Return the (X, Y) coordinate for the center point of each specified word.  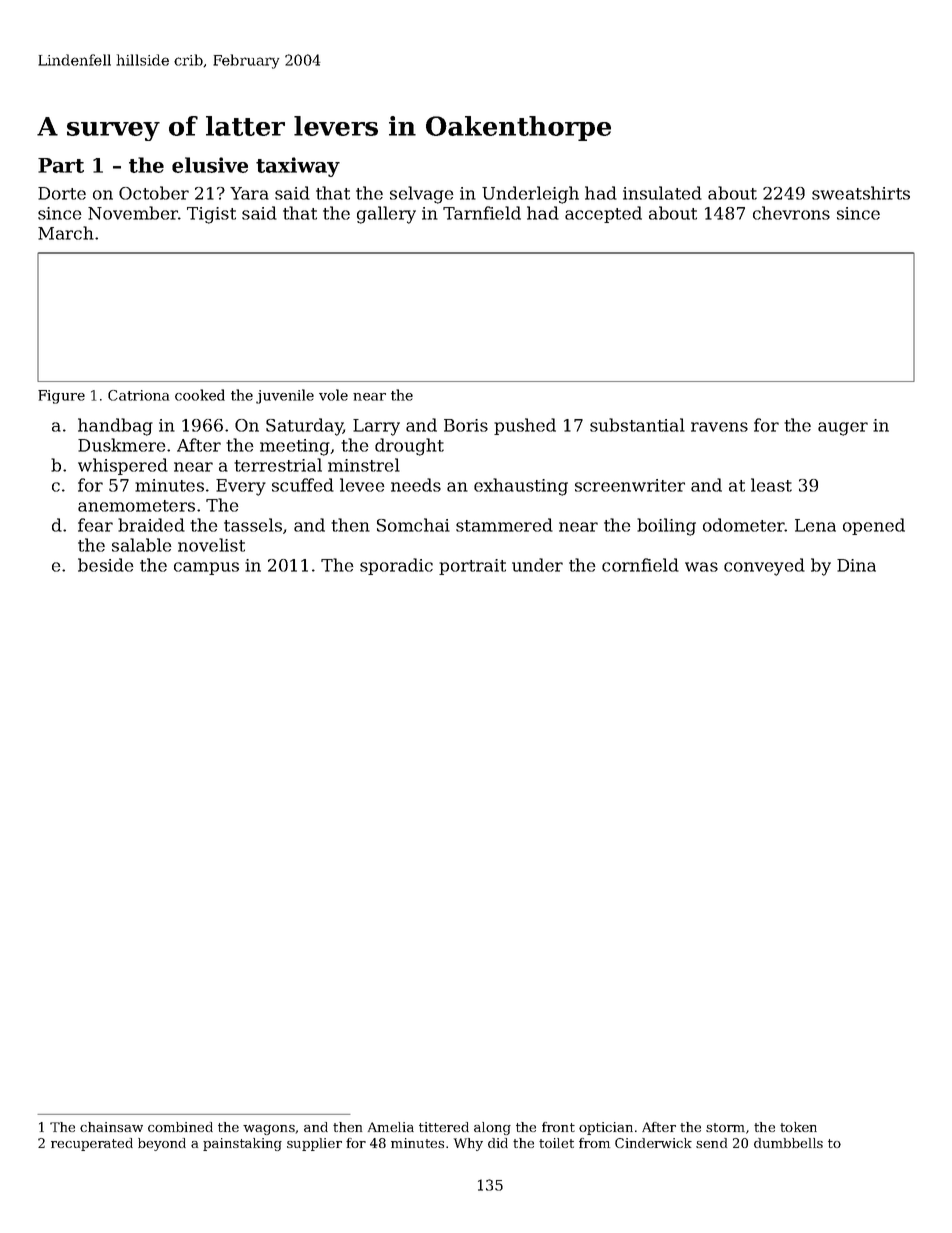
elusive (210, 165)
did (498, 1143)
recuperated (92, 1144)
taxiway (298, 167)
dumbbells (788, 1143)
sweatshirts (861, 193)
